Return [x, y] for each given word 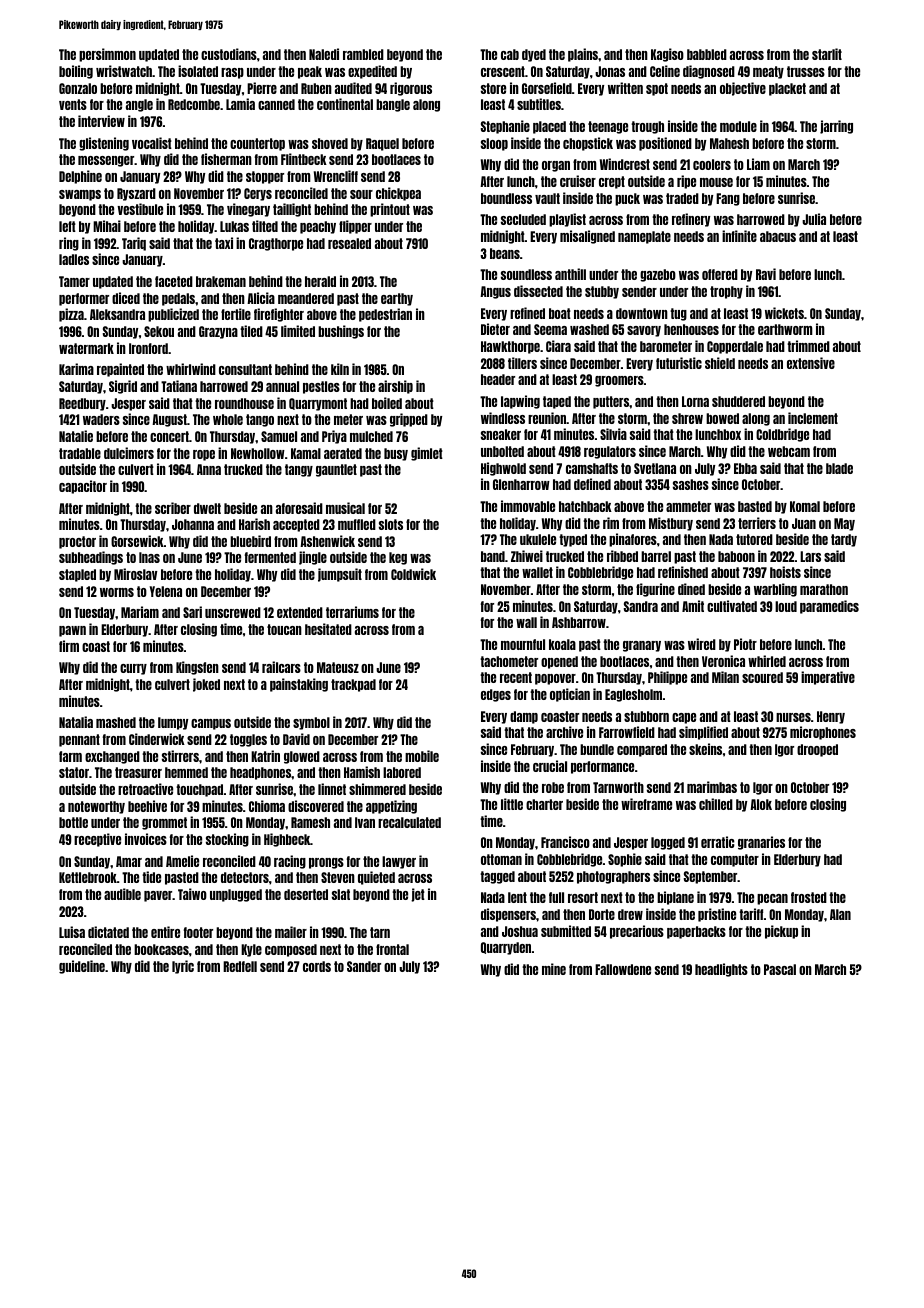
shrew [687, 418]
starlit [827, 54]
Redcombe [194, 104]
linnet [332, 789]
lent [517, 897]
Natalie [76, 436]
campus [211, 724]
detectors [245, 877]
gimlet [427, 454]
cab [510, 54]
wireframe [646, 804]
